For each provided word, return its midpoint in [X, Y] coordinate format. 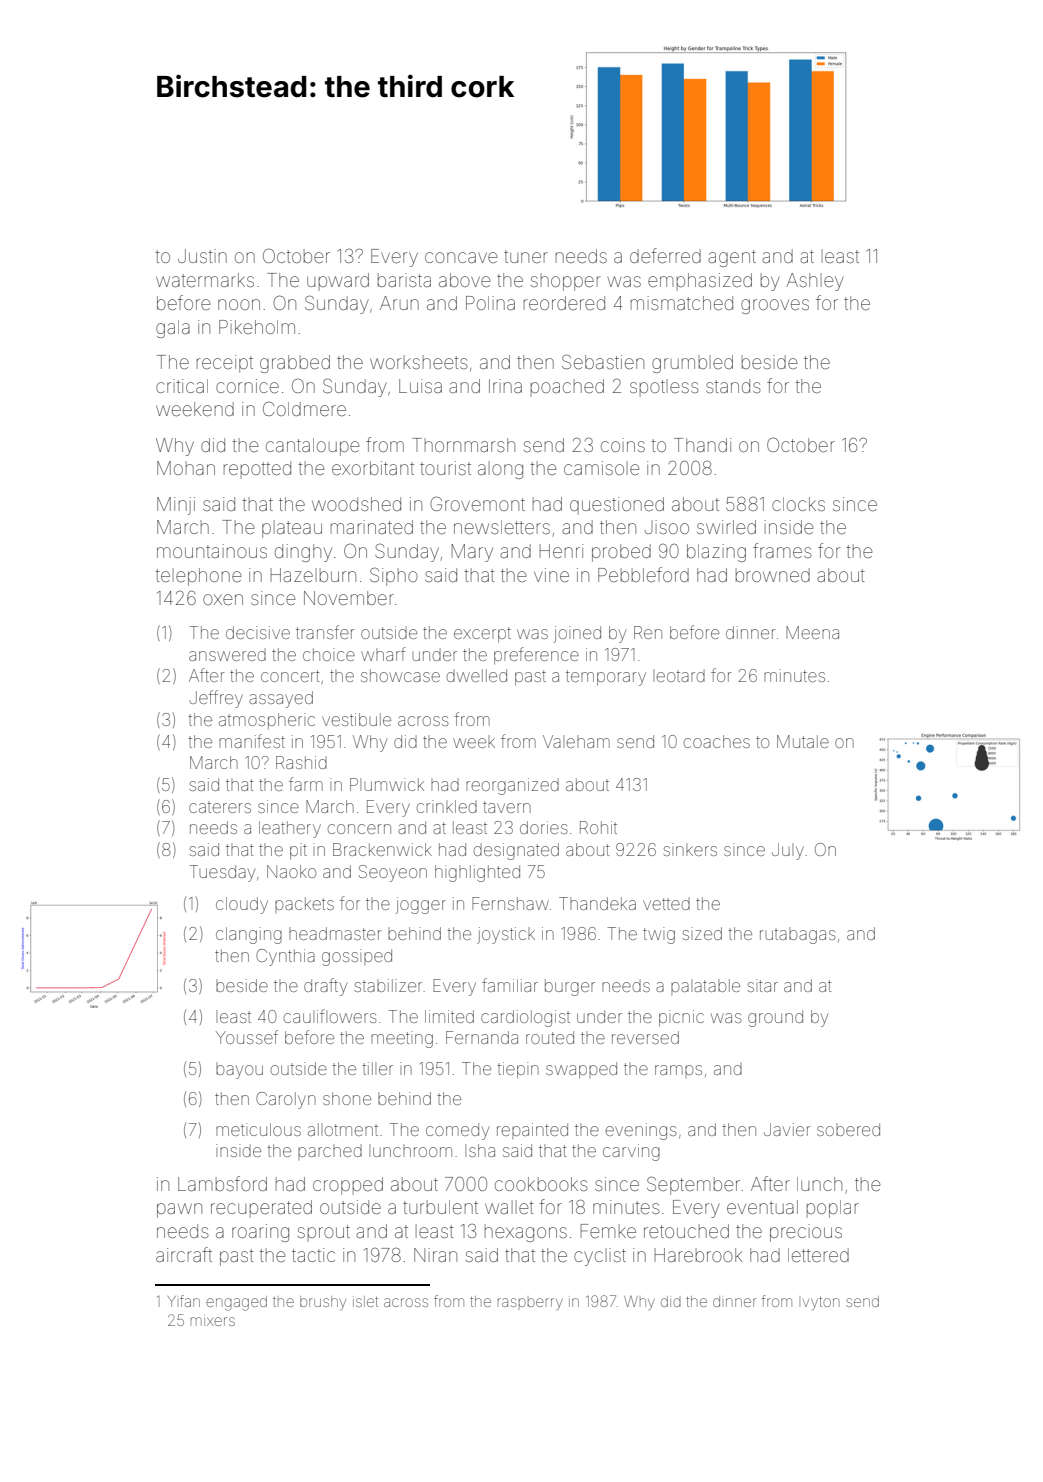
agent [732, 258]
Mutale [803, 741]
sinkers [690, 849]
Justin [202, 256]
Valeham [576, 741]
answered [227, 654]
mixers [213, 1320]
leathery [290, 829]
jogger [421, 905]
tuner [526, 256]
